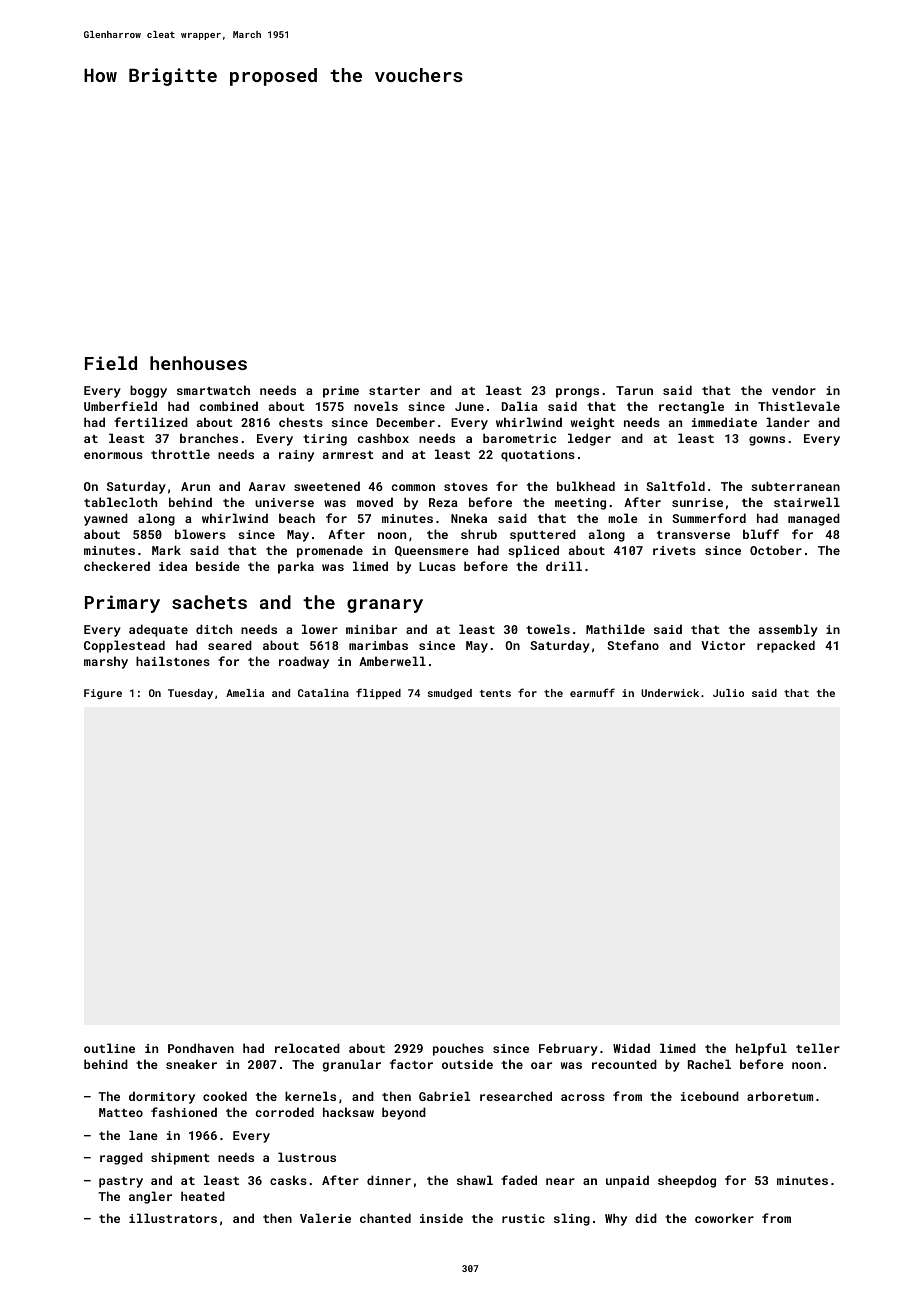 This page has height=1308, width=924. I want to click on shawl, so click(475, 1180).
